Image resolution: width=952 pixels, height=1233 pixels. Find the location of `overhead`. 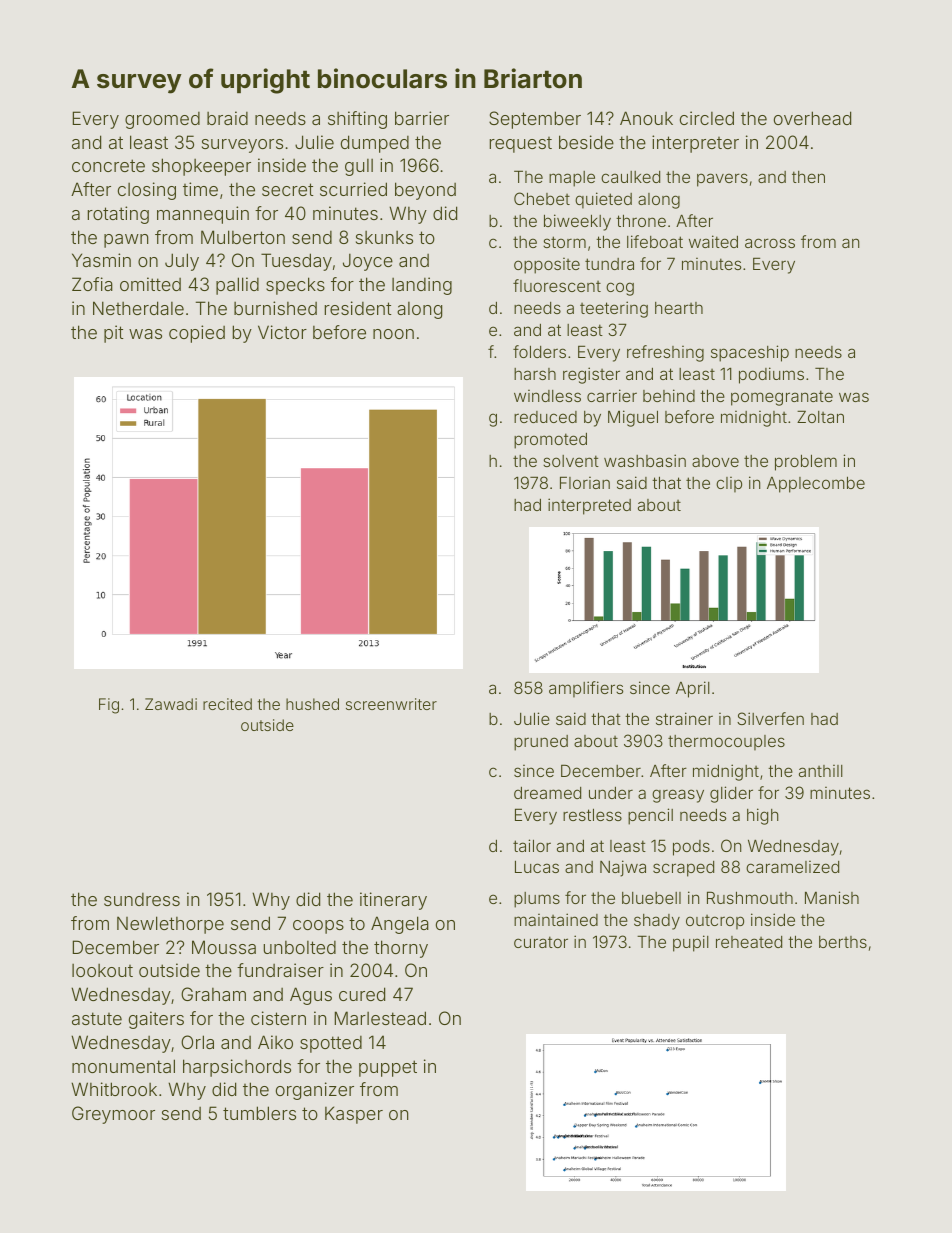

overhead is located at coordinates (812, 118).
